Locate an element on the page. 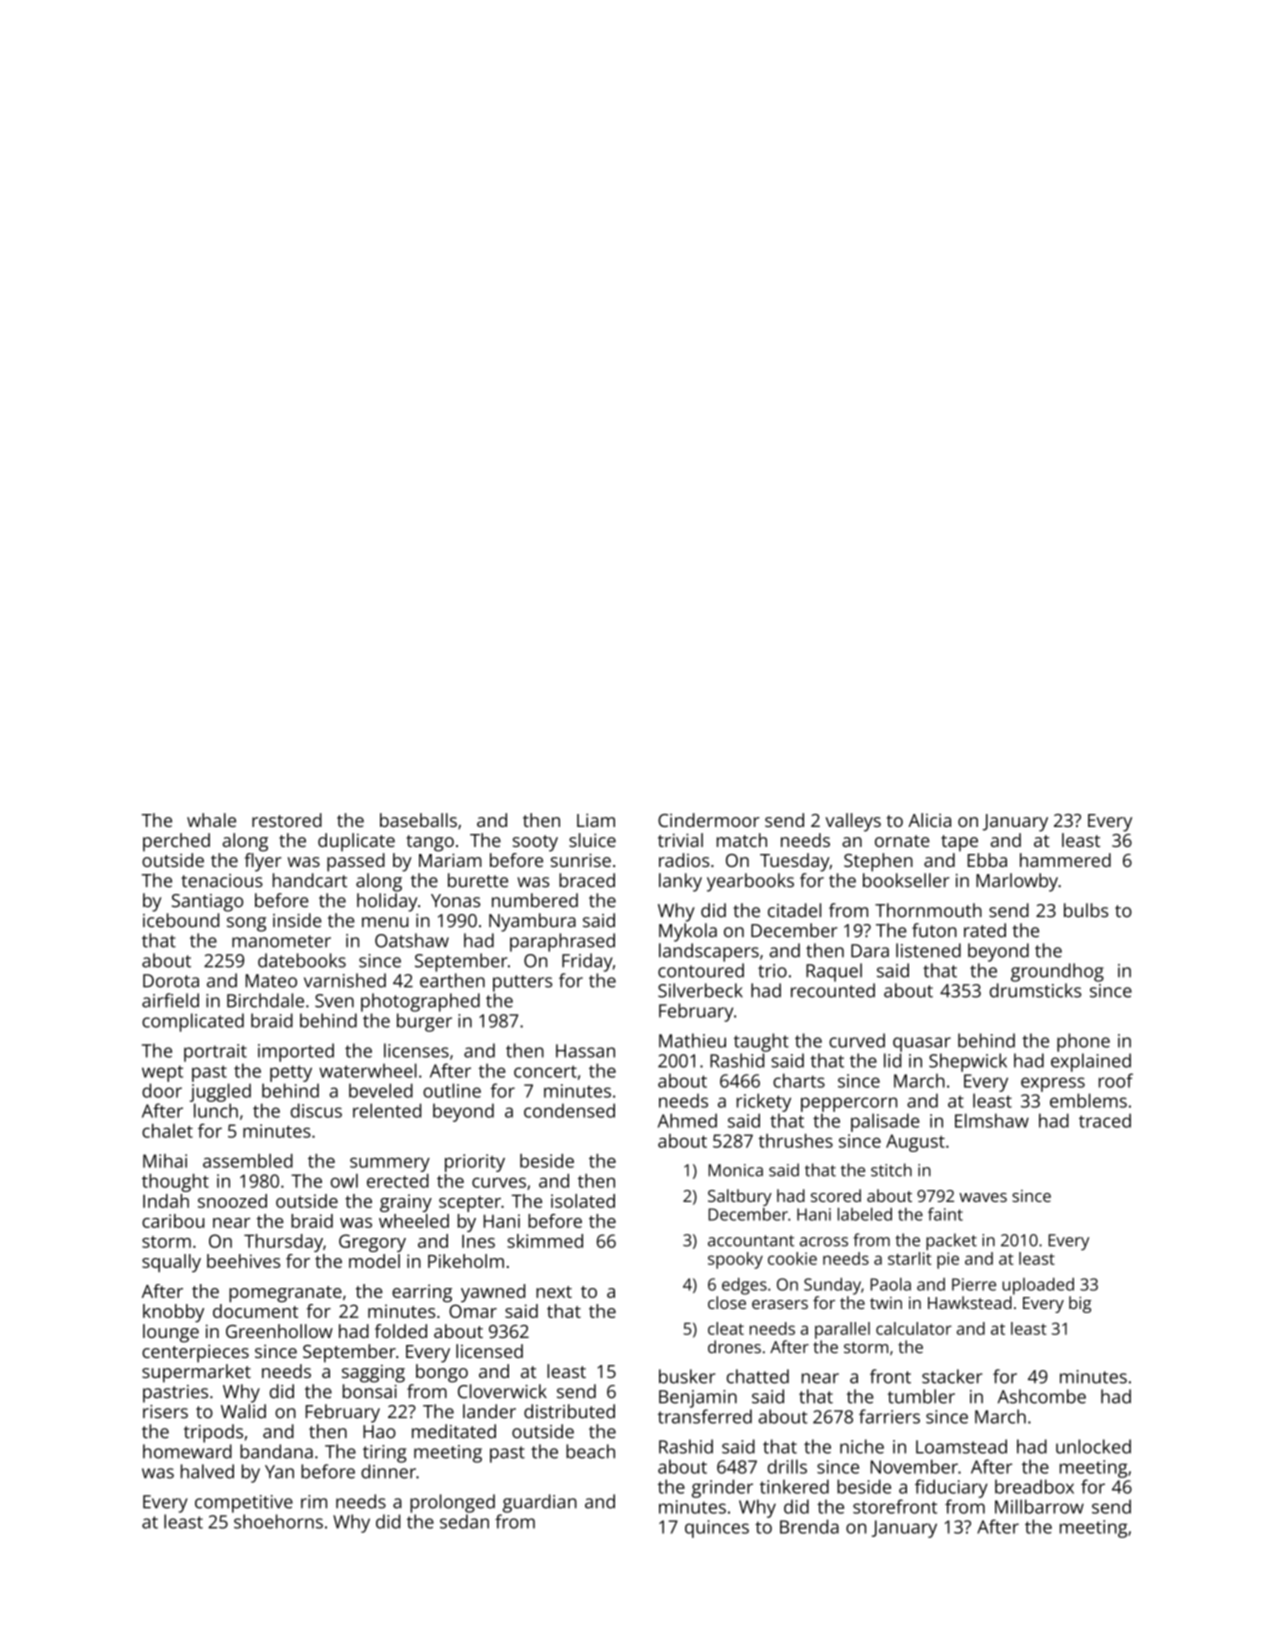 Image resolution: width=1274 pixels, height=1649 pixels. Gregory is located at coordinates (372, 1243).
